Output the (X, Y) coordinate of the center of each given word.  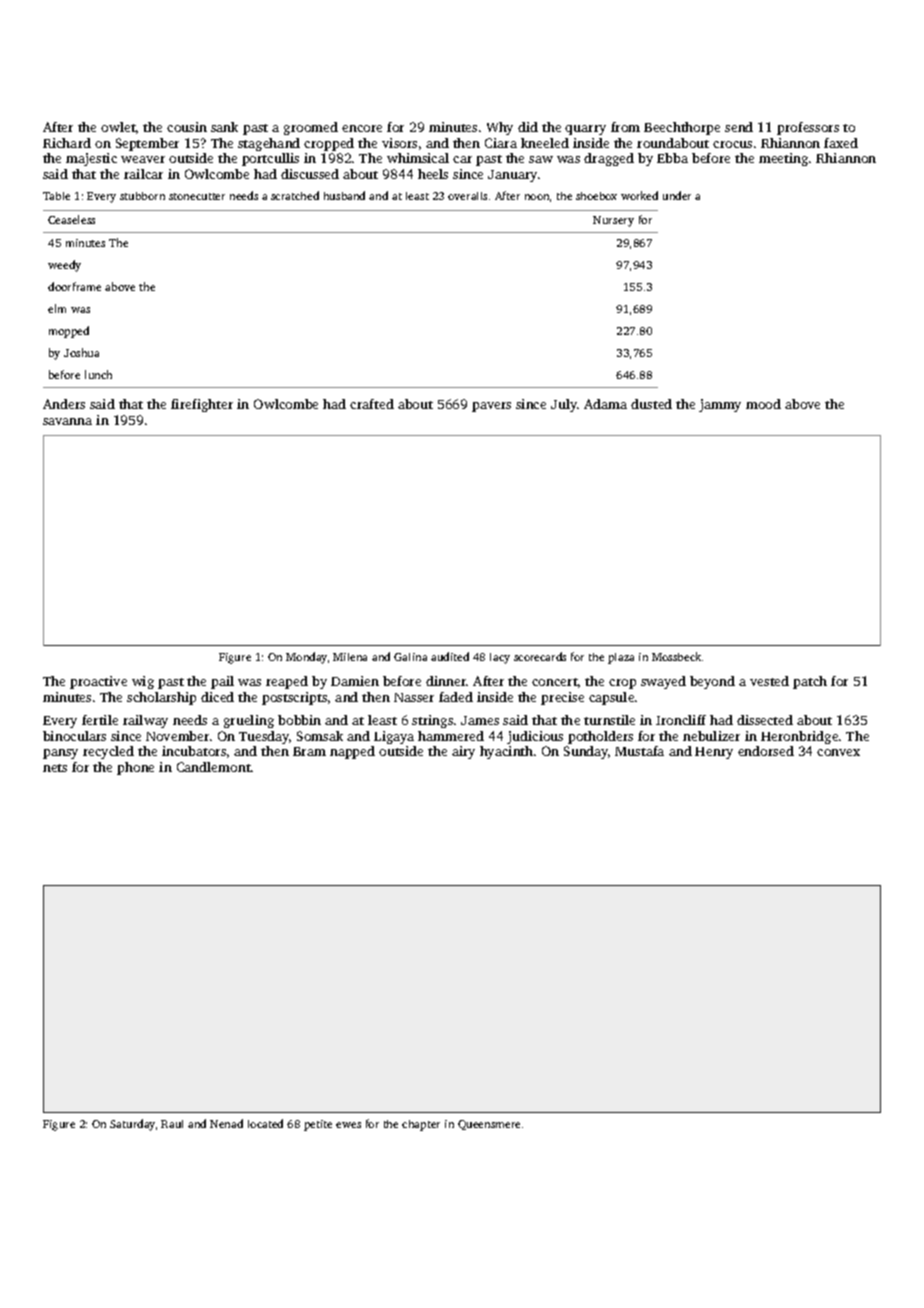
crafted (372, 404)
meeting (783, 159)
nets (55, 768)
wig (143, 682)
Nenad (226, 1123)
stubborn (142, 196)
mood (763, 404)
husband (344, 195)
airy (463, 752)
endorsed (766, 751)
